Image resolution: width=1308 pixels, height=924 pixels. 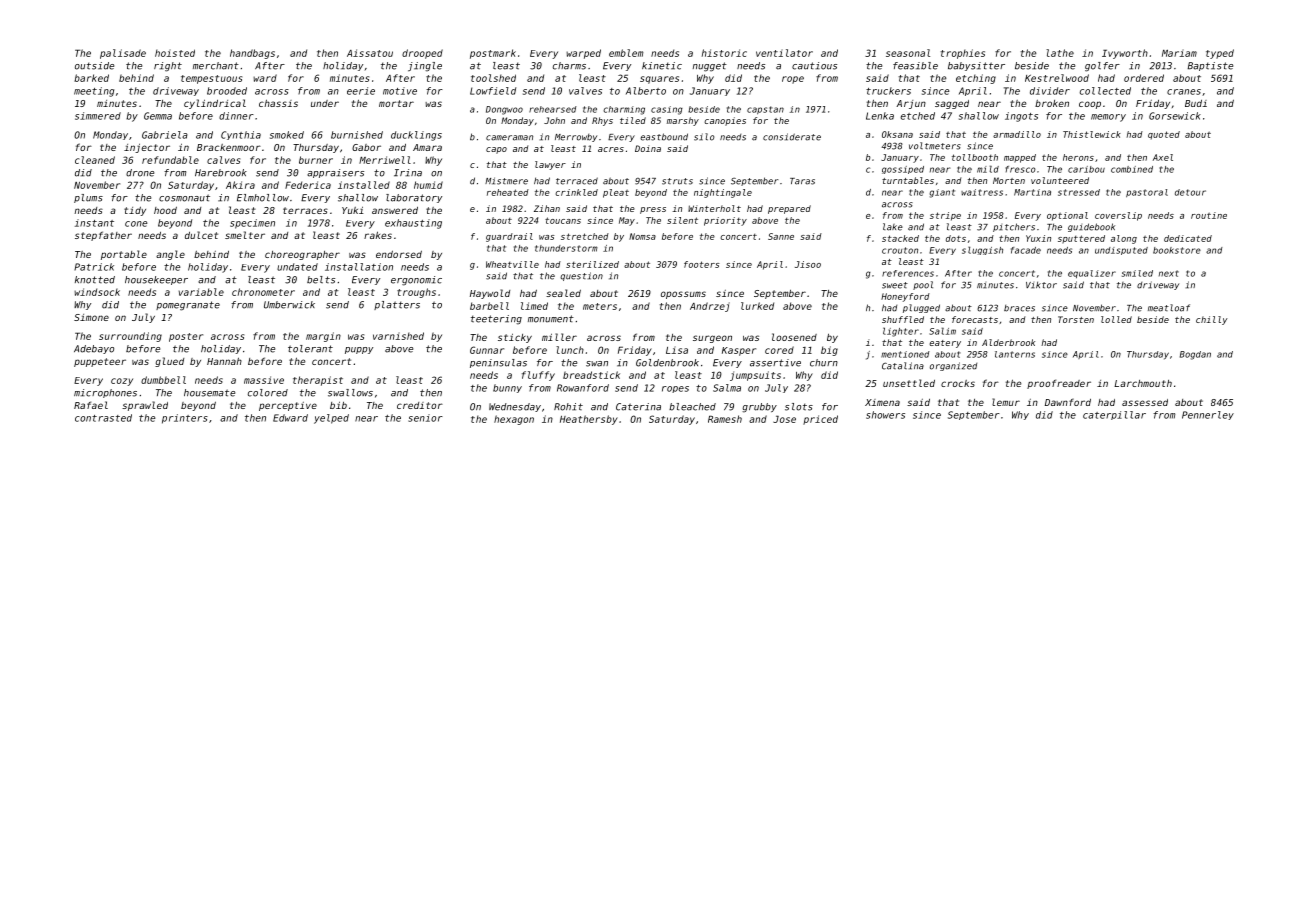 What do you see at coordinates (211, 79) in the image?
I see `tempestuous` at bounding box center [211, 79].
